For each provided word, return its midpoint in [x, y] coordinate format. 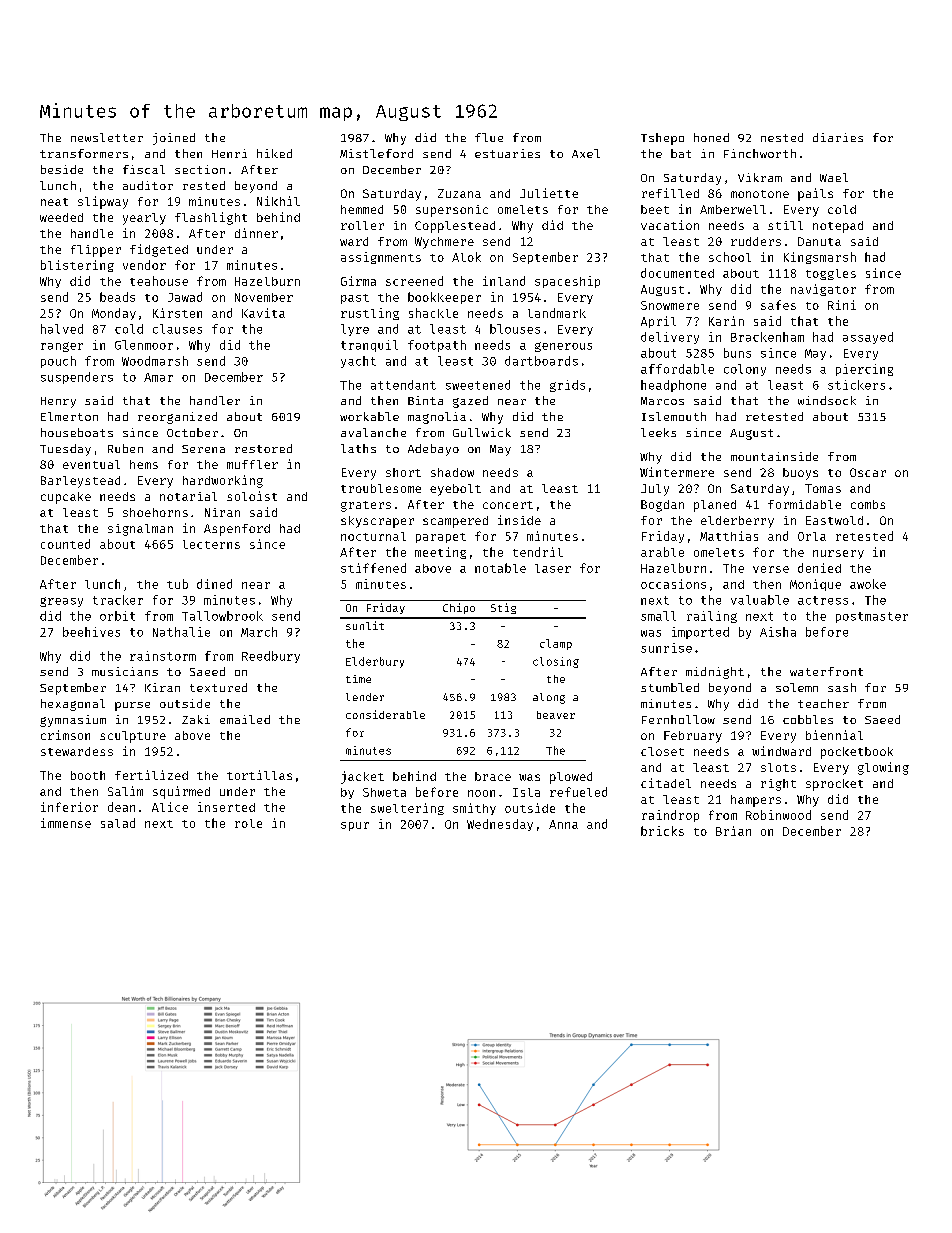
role [248, 823]
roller [362, 225]
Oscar [868, 472]
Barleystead [80, 482]
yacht [358, 362]
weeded [61, 217]
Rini [842, 305]
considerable [385, 714]
